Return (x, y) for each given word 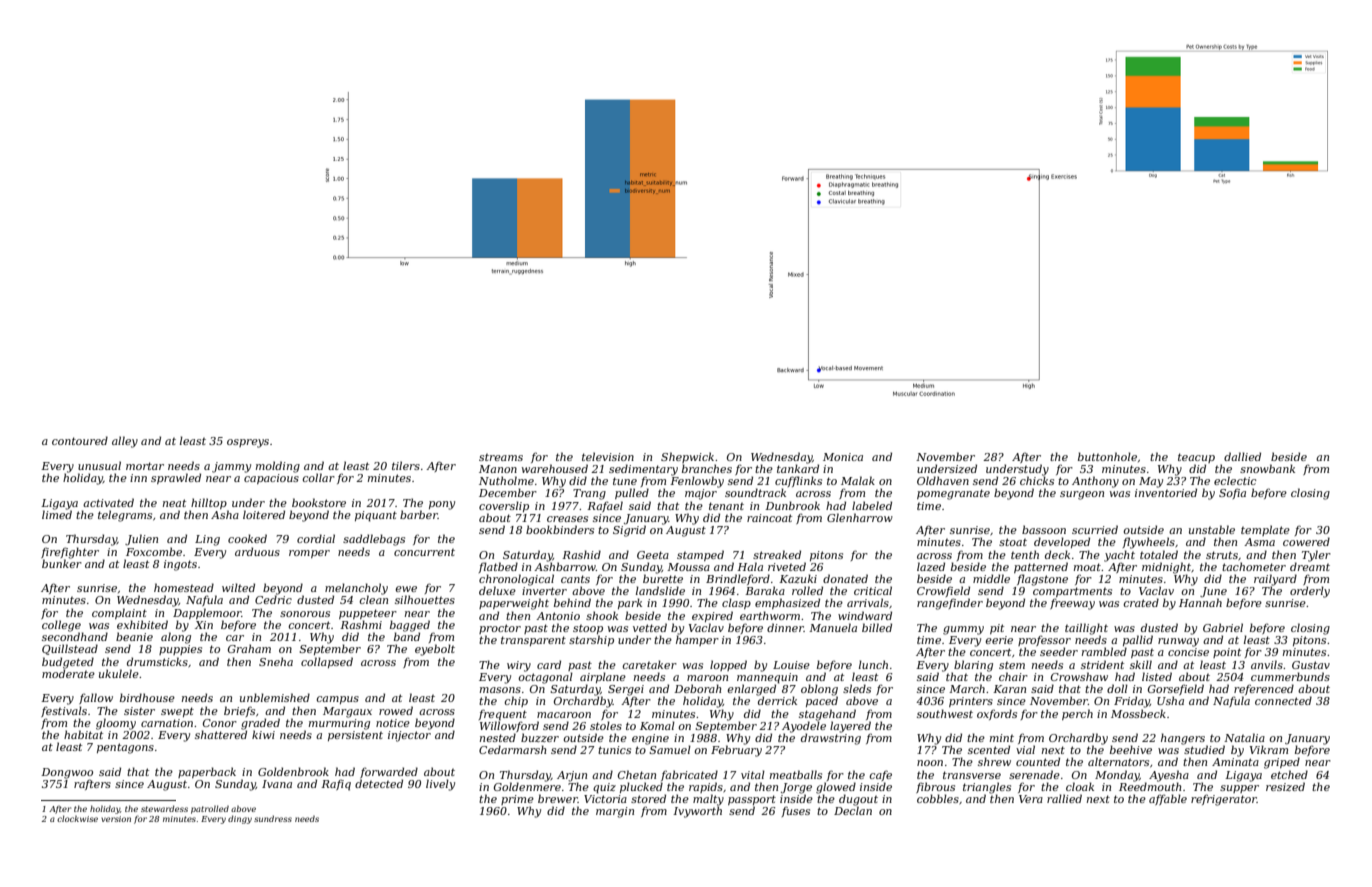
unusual (99, 465)
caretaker (649, 664)
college (61, 626)
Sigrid (629, 531)
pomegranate (953, 494)
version (116, 819)
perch (1077, 714)
